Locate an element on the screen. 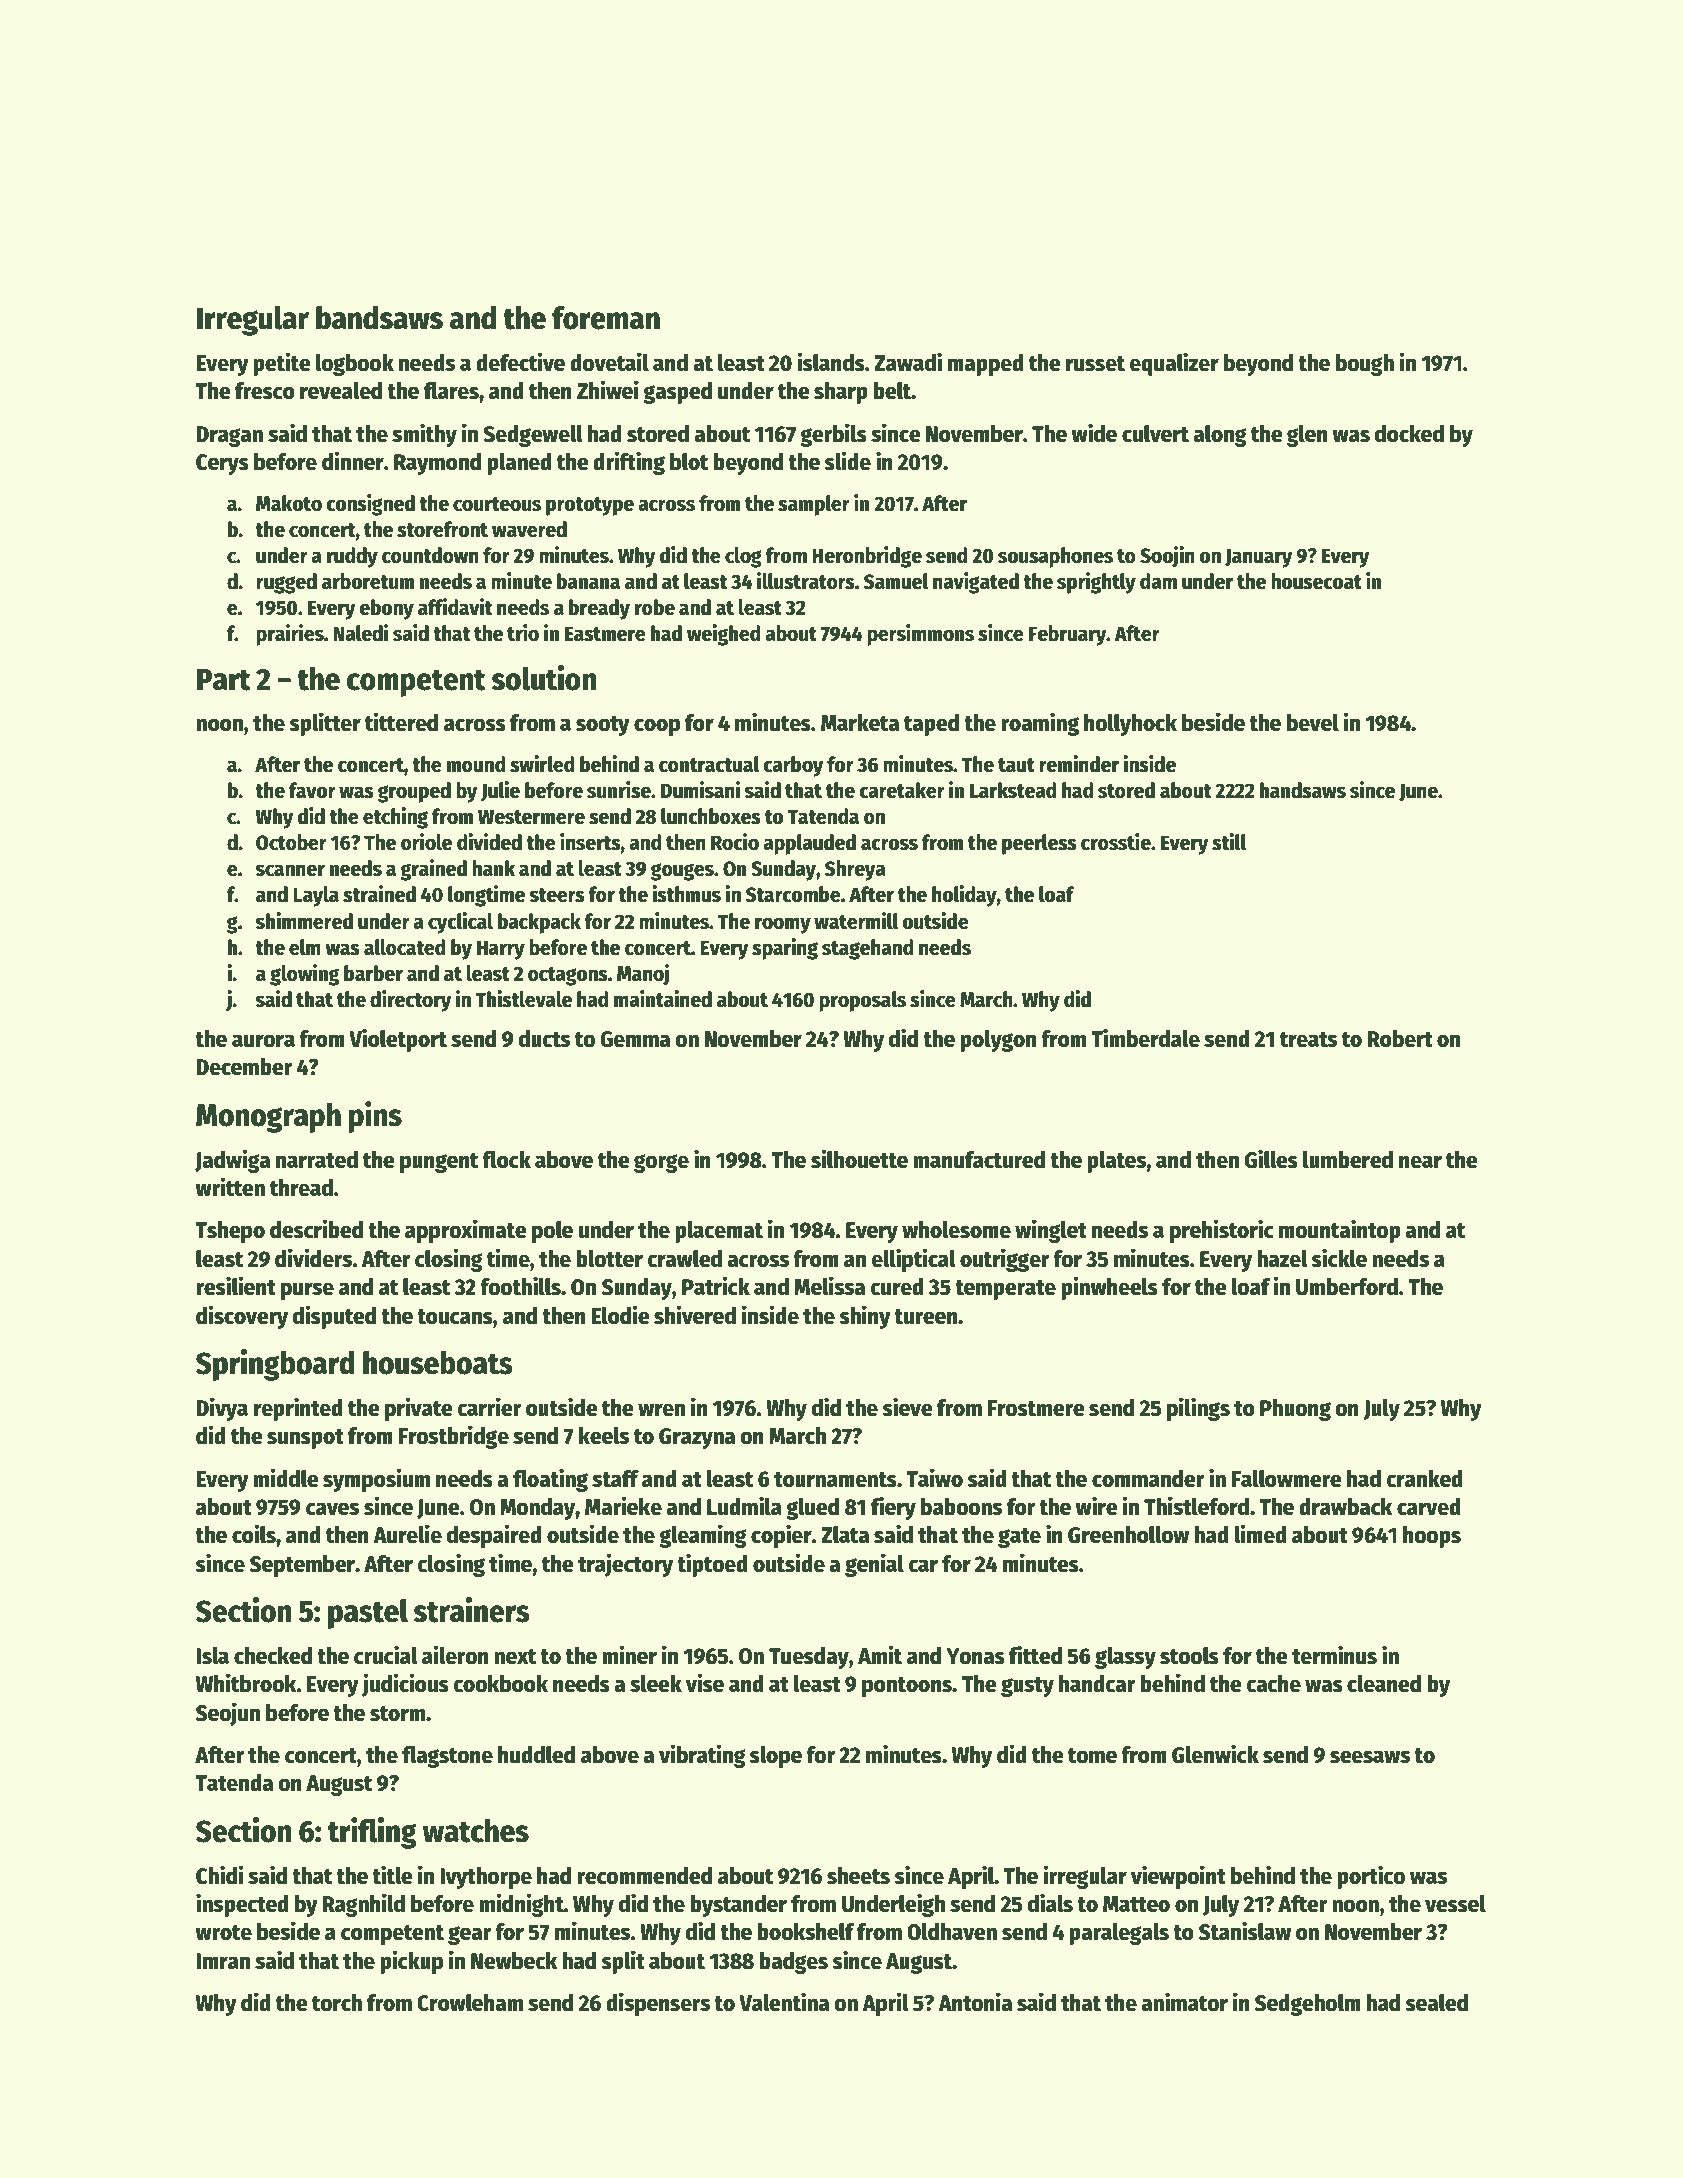 This screenshot has height=2178, width=1683. manufactured is located at coordinates (979, 1160).
